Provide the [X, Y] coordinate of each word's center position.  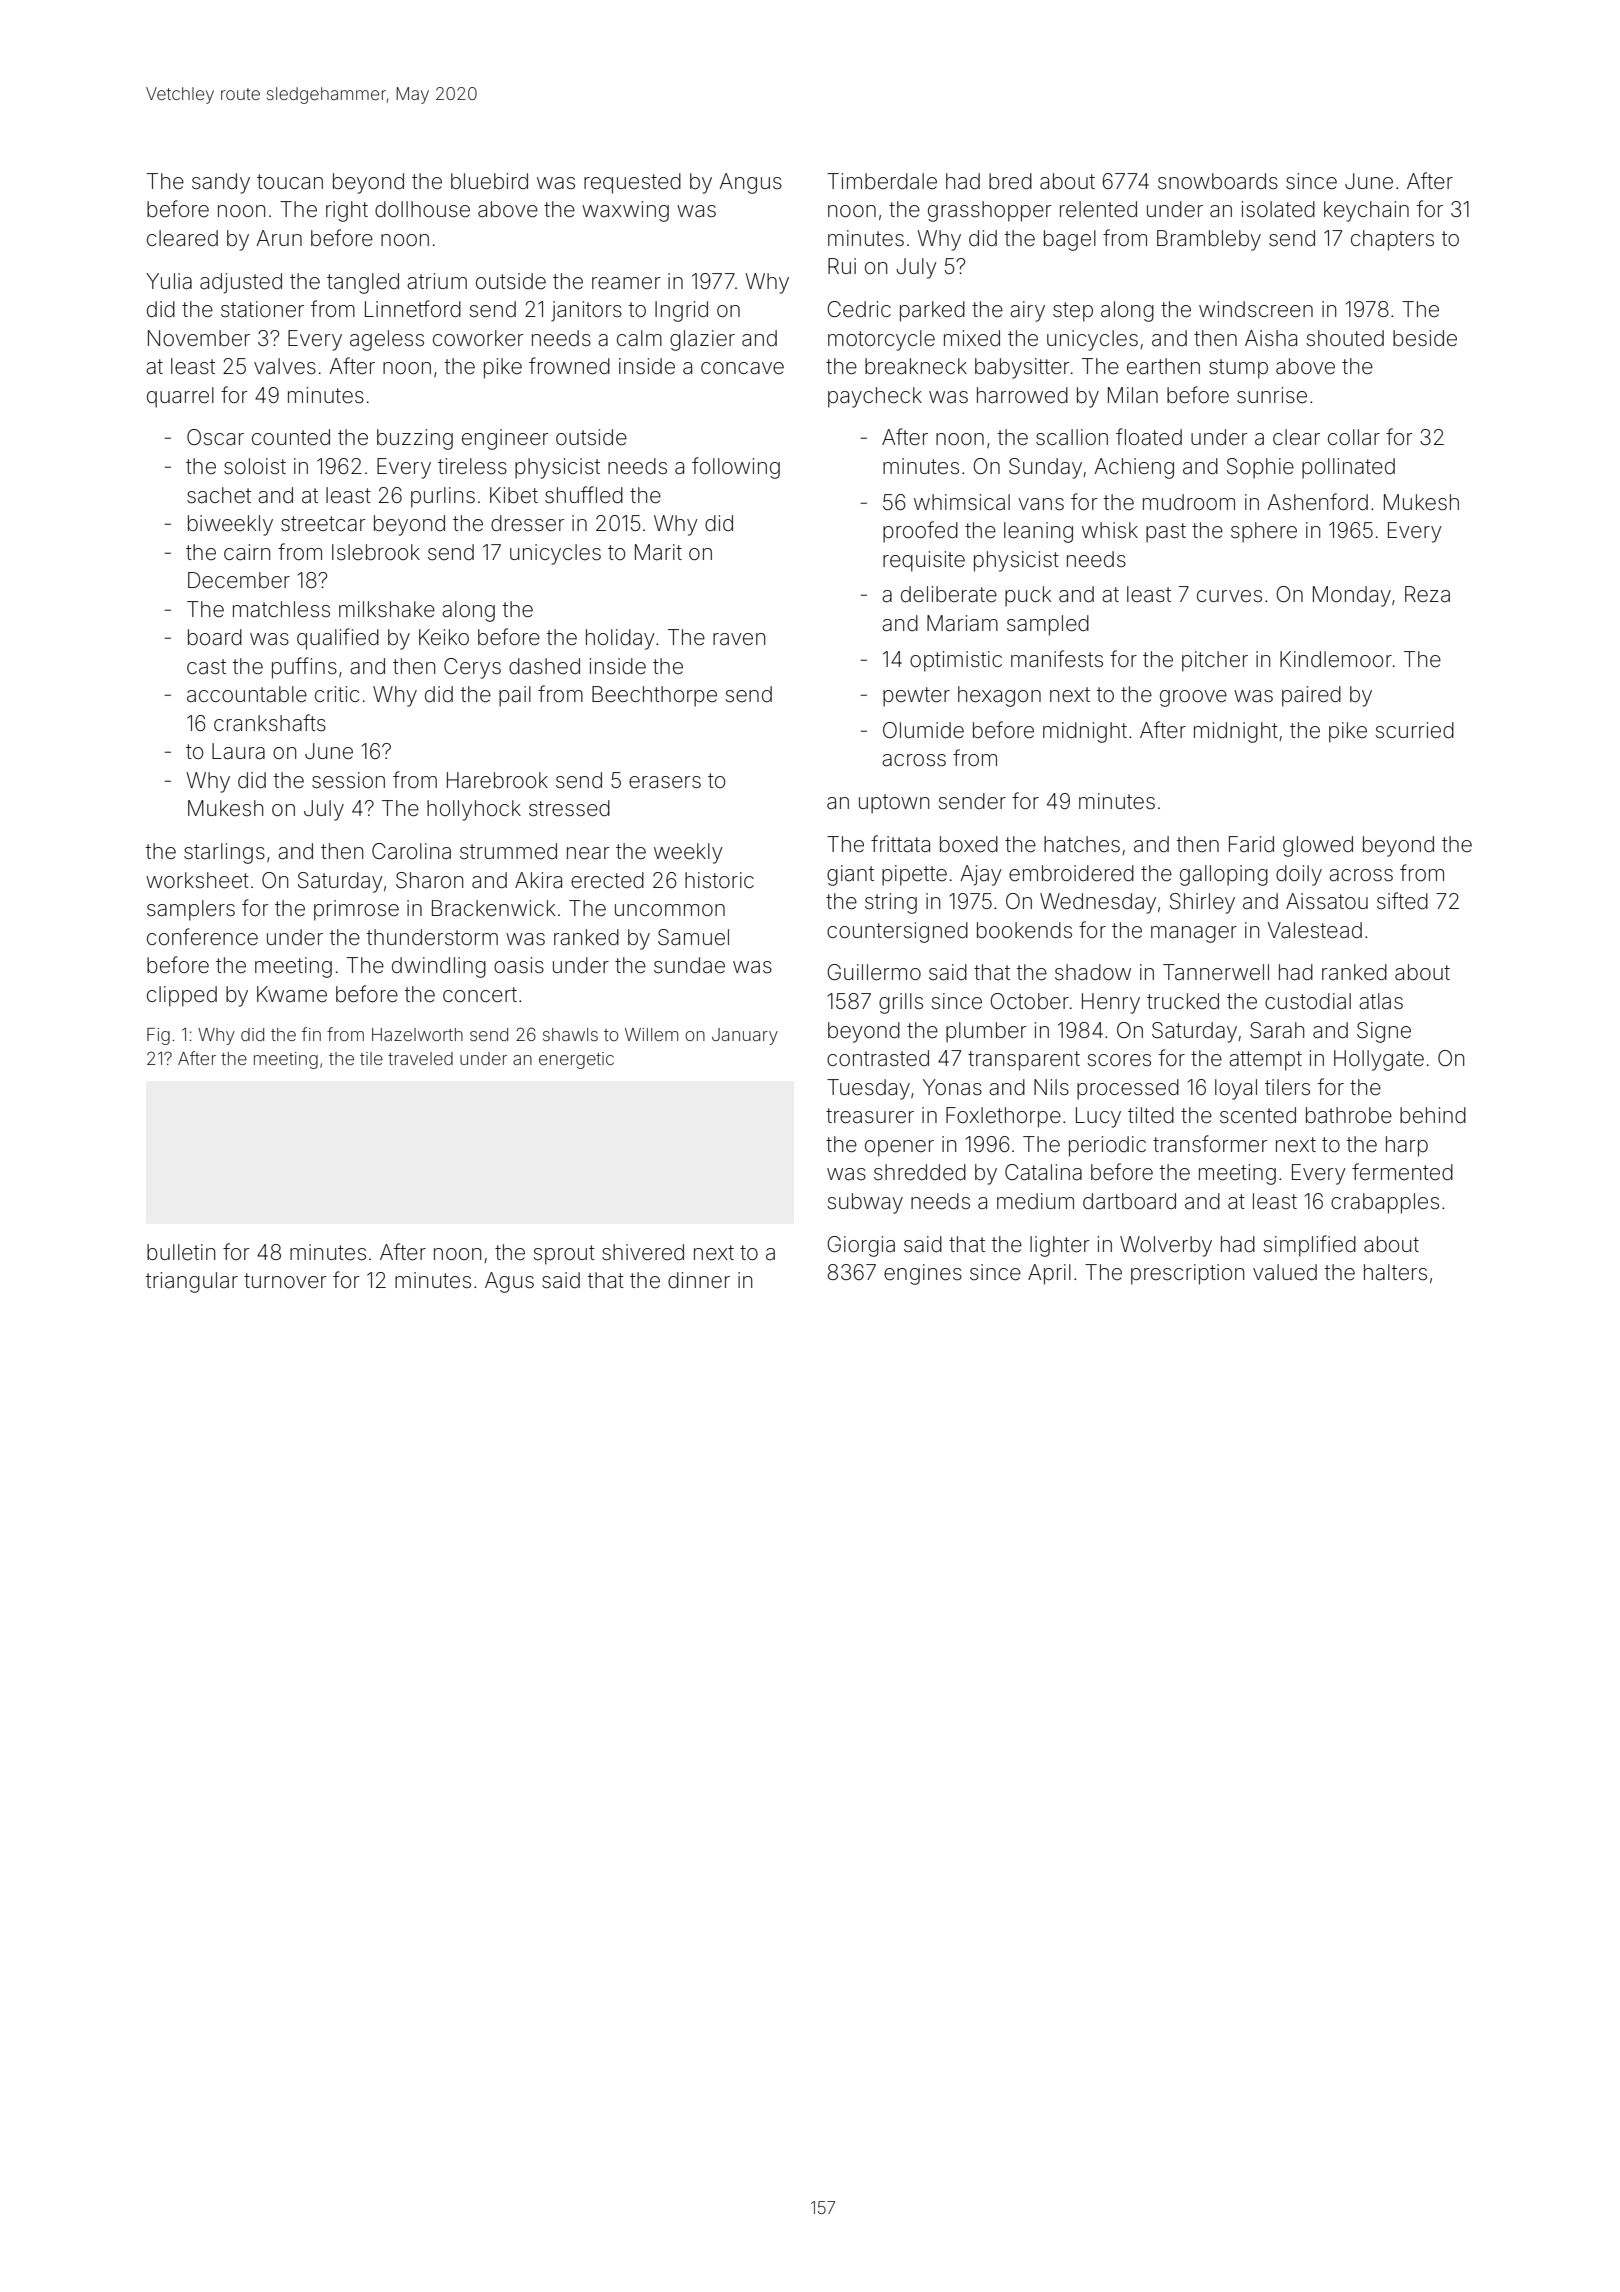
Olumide [923, 730]
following [736, 468]
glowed [1318, 846]
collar [1354, 437]
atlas [1381, 1001]
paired [1311, 696]
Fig [158, 1036]
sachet [219, 495]
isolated [1278, 209]
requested [632, 183]
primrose [356, 910]
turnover [285, 1281]
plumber [986, 1032]
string [891, 903]
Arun [279, 238]
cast [206, 666]
